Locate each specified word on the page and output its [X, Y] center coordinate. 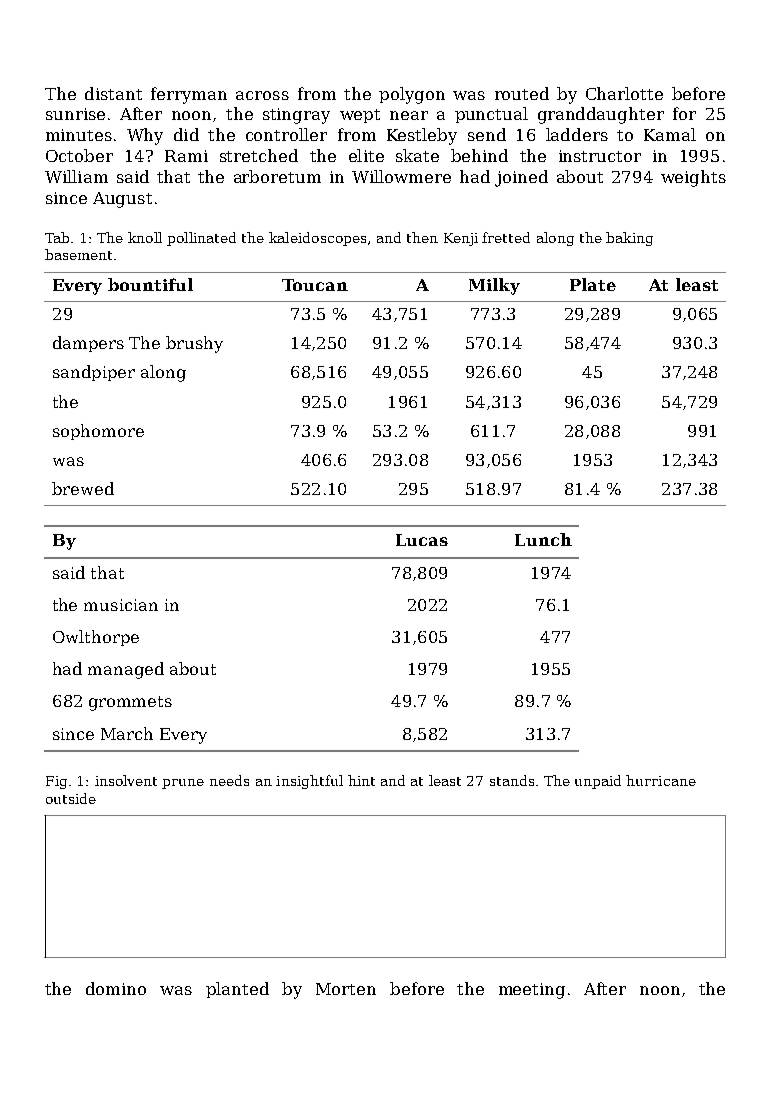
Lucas [422, 540]
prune [183, 784]
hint [361, 780]
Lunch [543, 539]
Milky [494, 286]
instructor [600, 156]
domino [116, 988]
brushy [194, 344]
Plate [593, 284]
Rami [186, 156]
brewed [83, 488]
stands [512, 780]
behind [479, 155]
